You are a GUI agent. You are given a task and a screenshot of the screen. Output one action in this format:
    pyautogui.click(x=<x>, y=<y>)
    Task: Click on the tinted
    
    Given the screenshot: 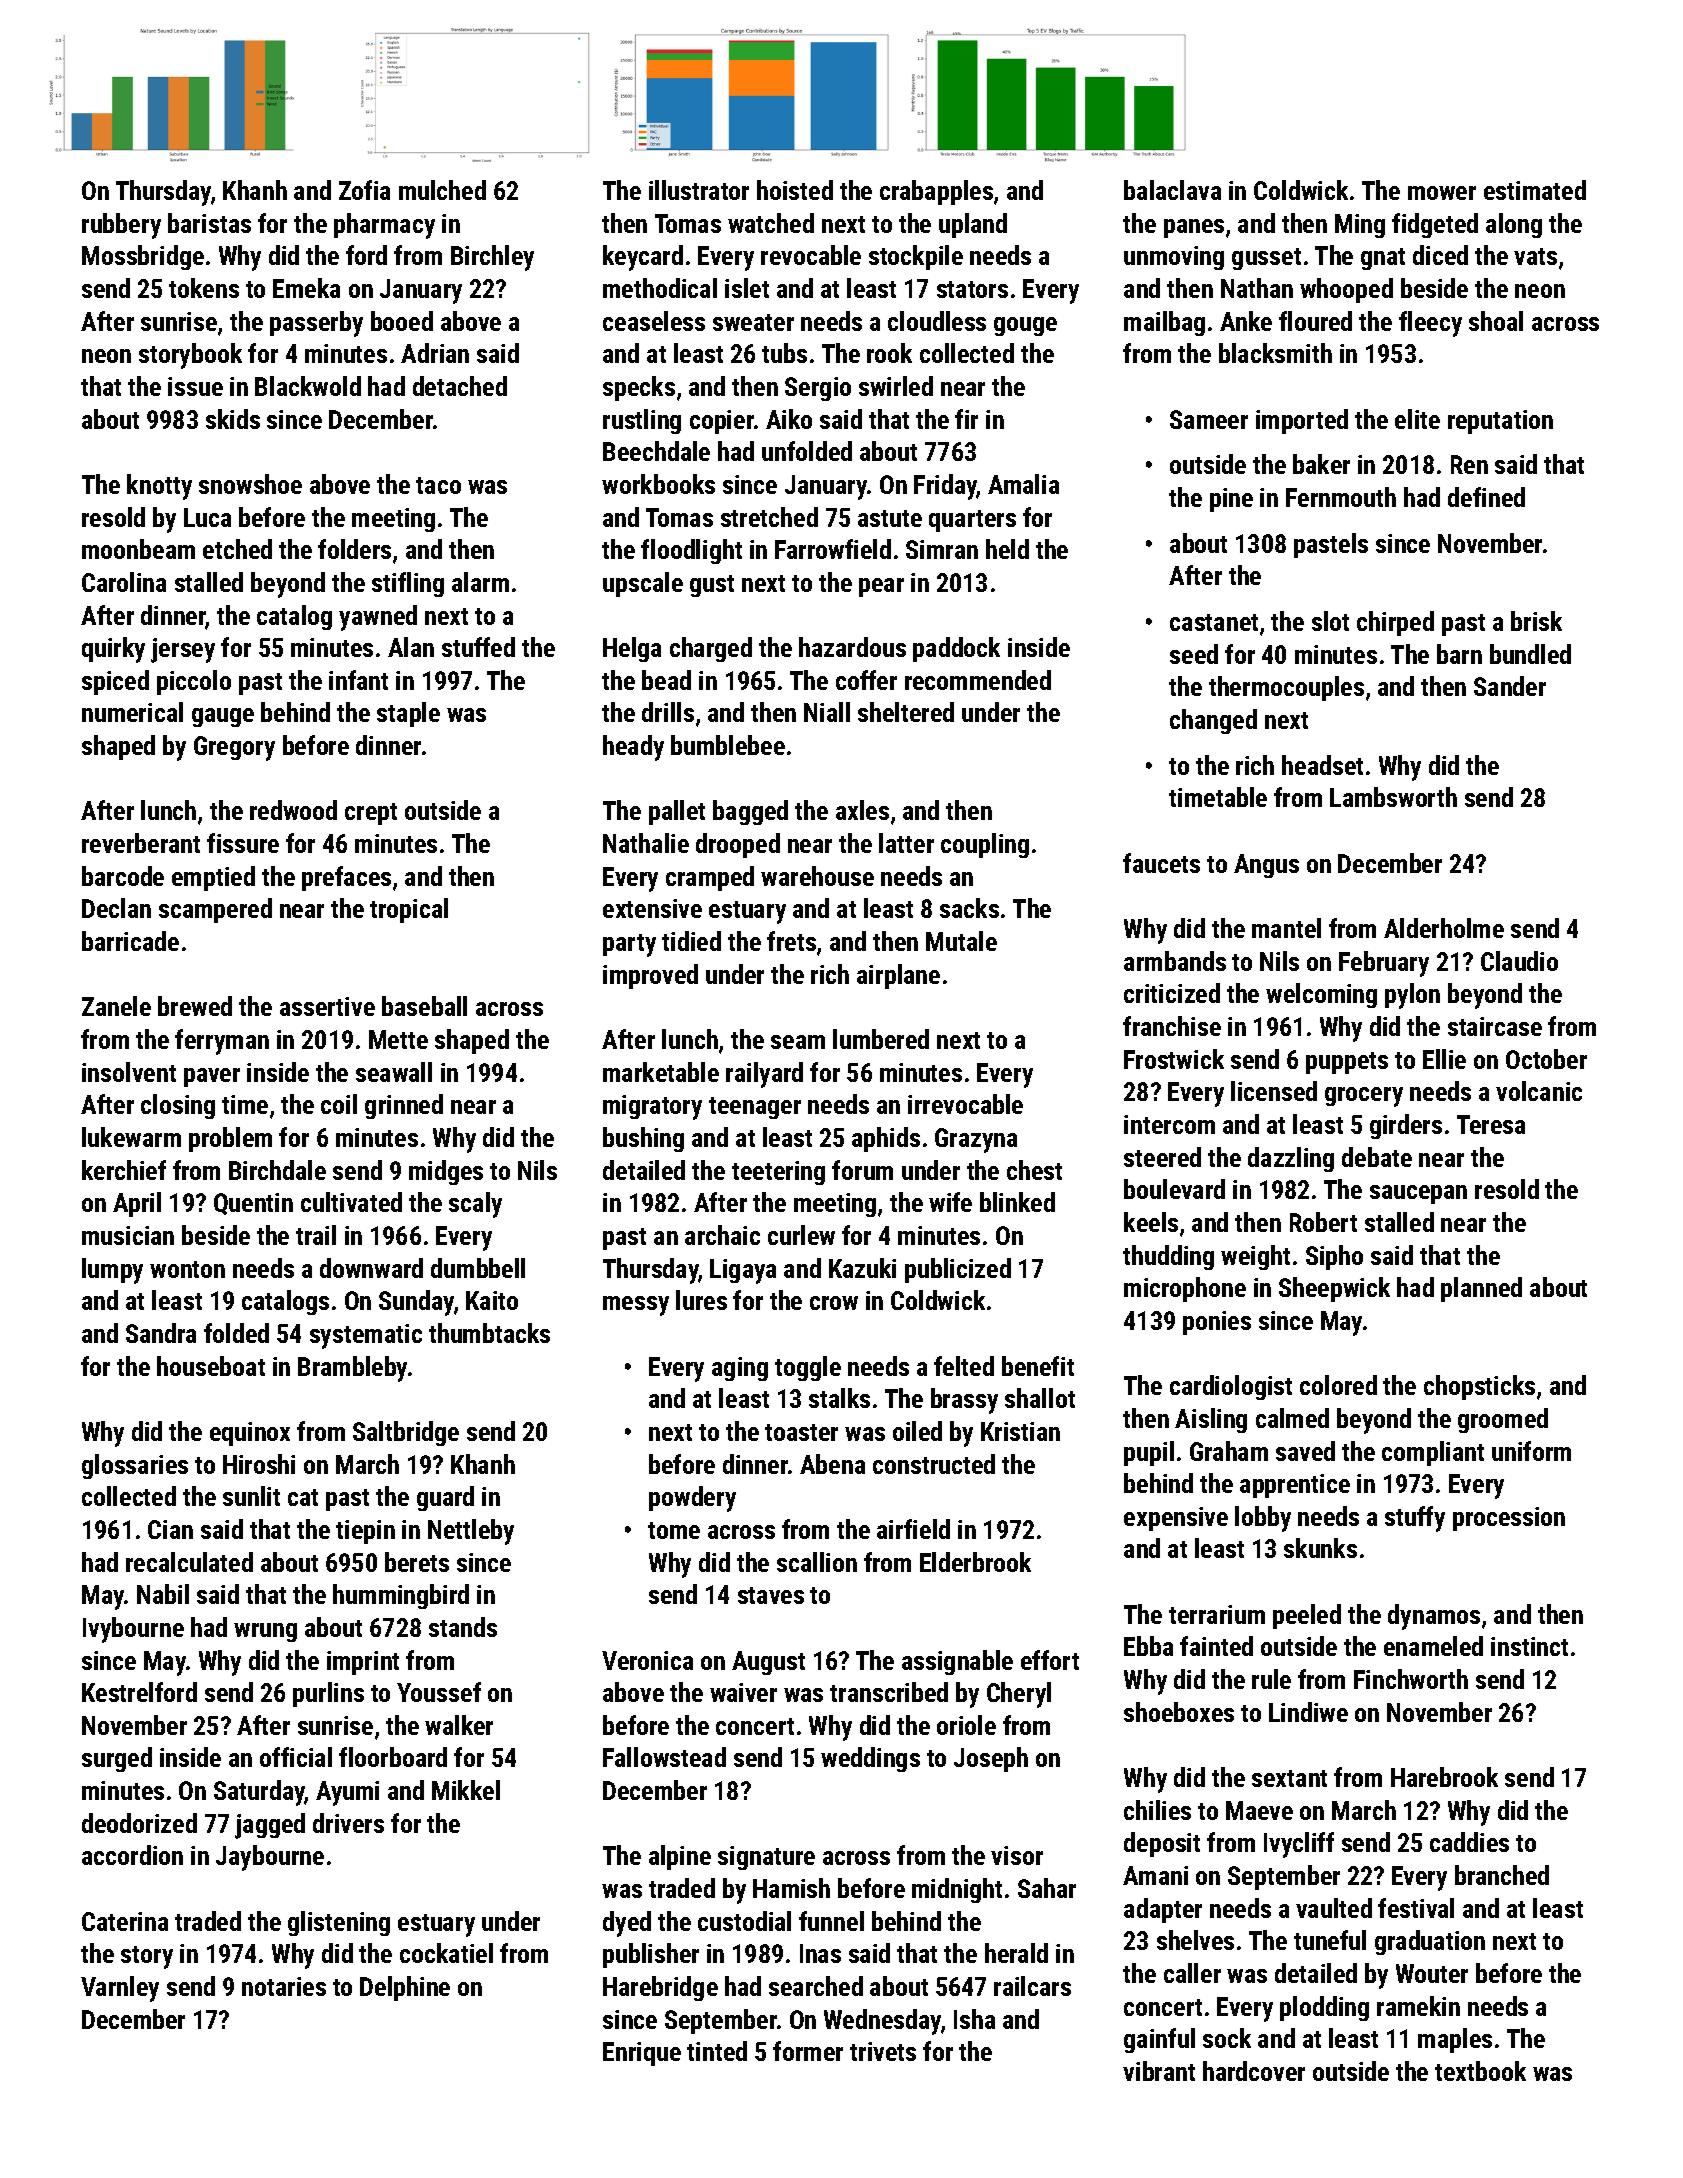 What is the action you would take?
    pyautogui.click(x=717, y=2051)
